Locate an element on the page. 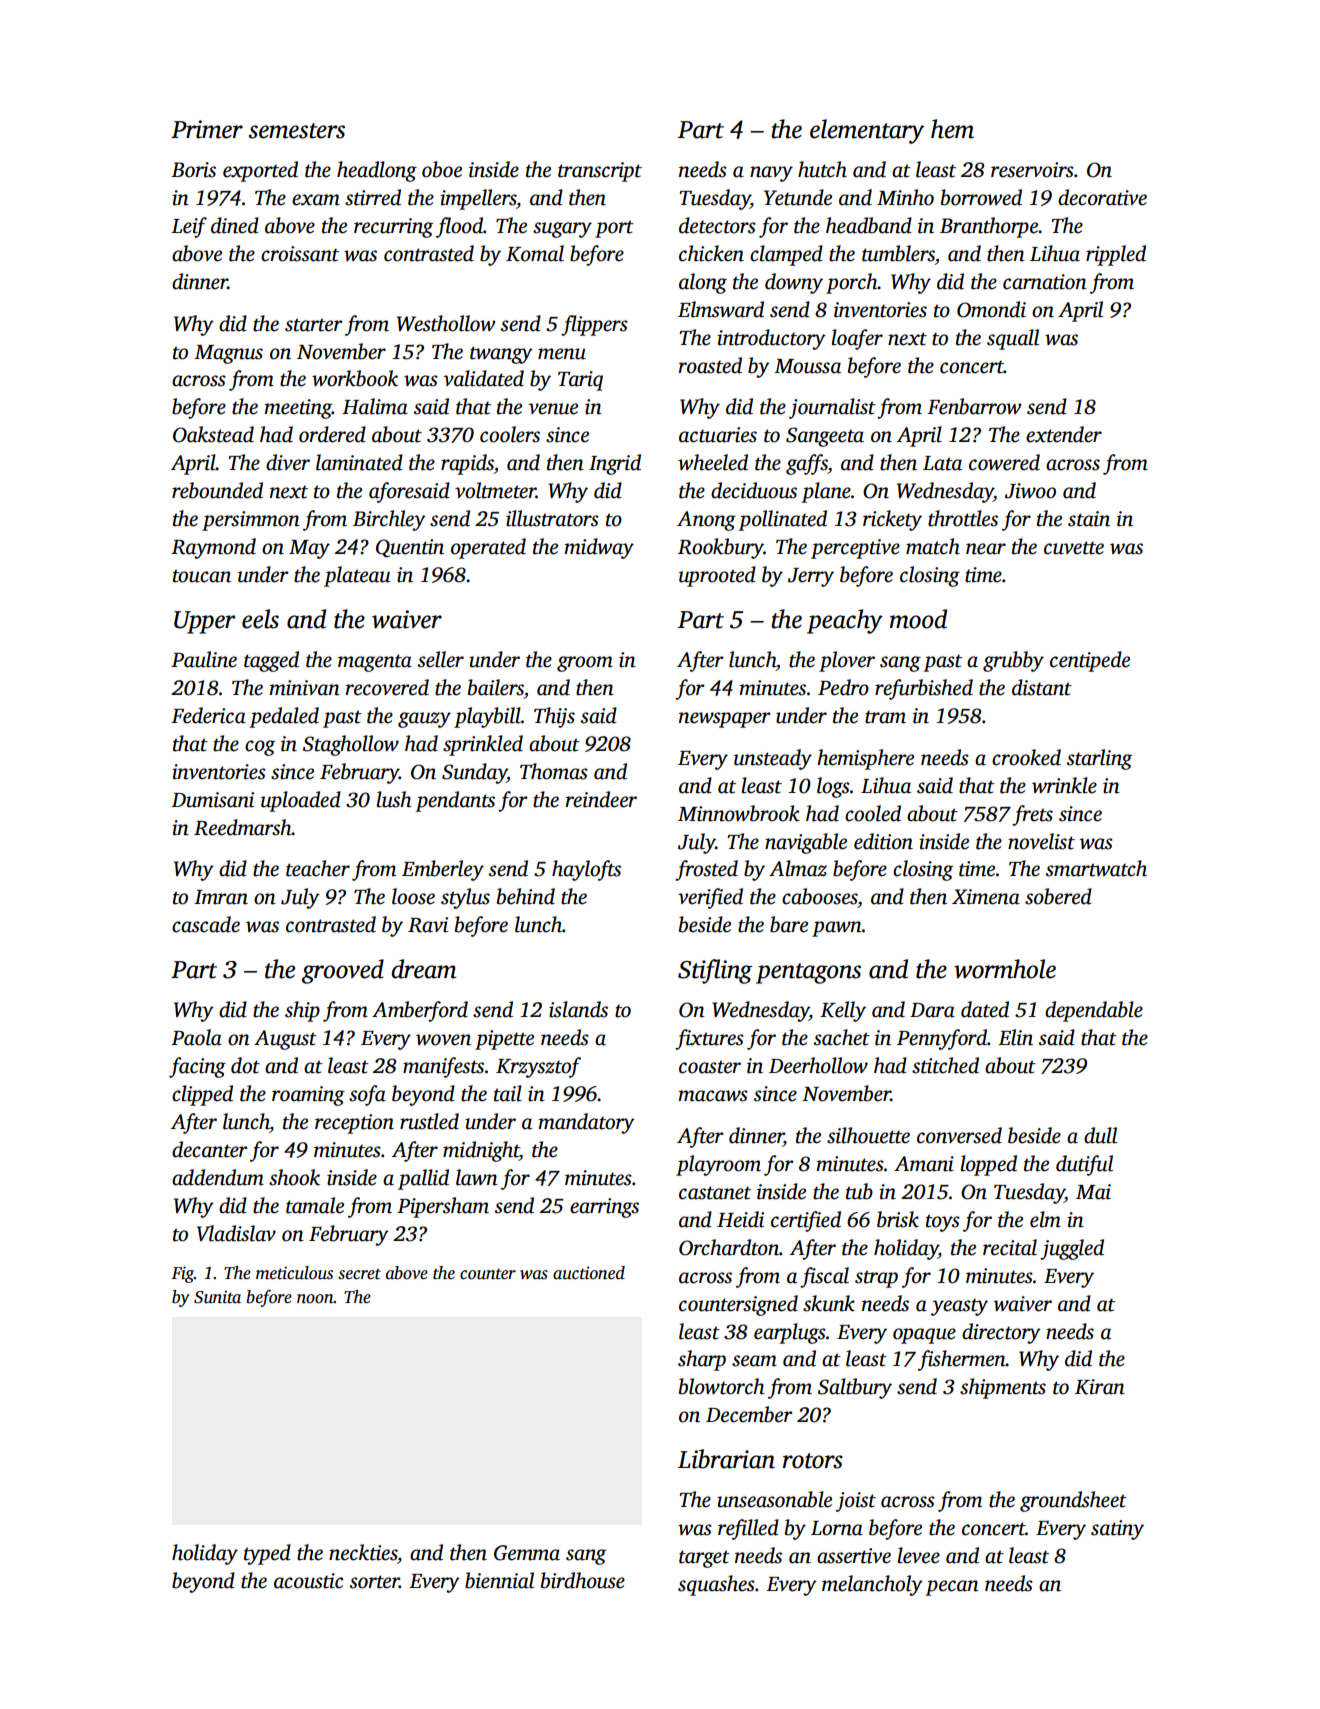 This image has width=1320, height=1709. noon is located at coordinates (315, 1299).
